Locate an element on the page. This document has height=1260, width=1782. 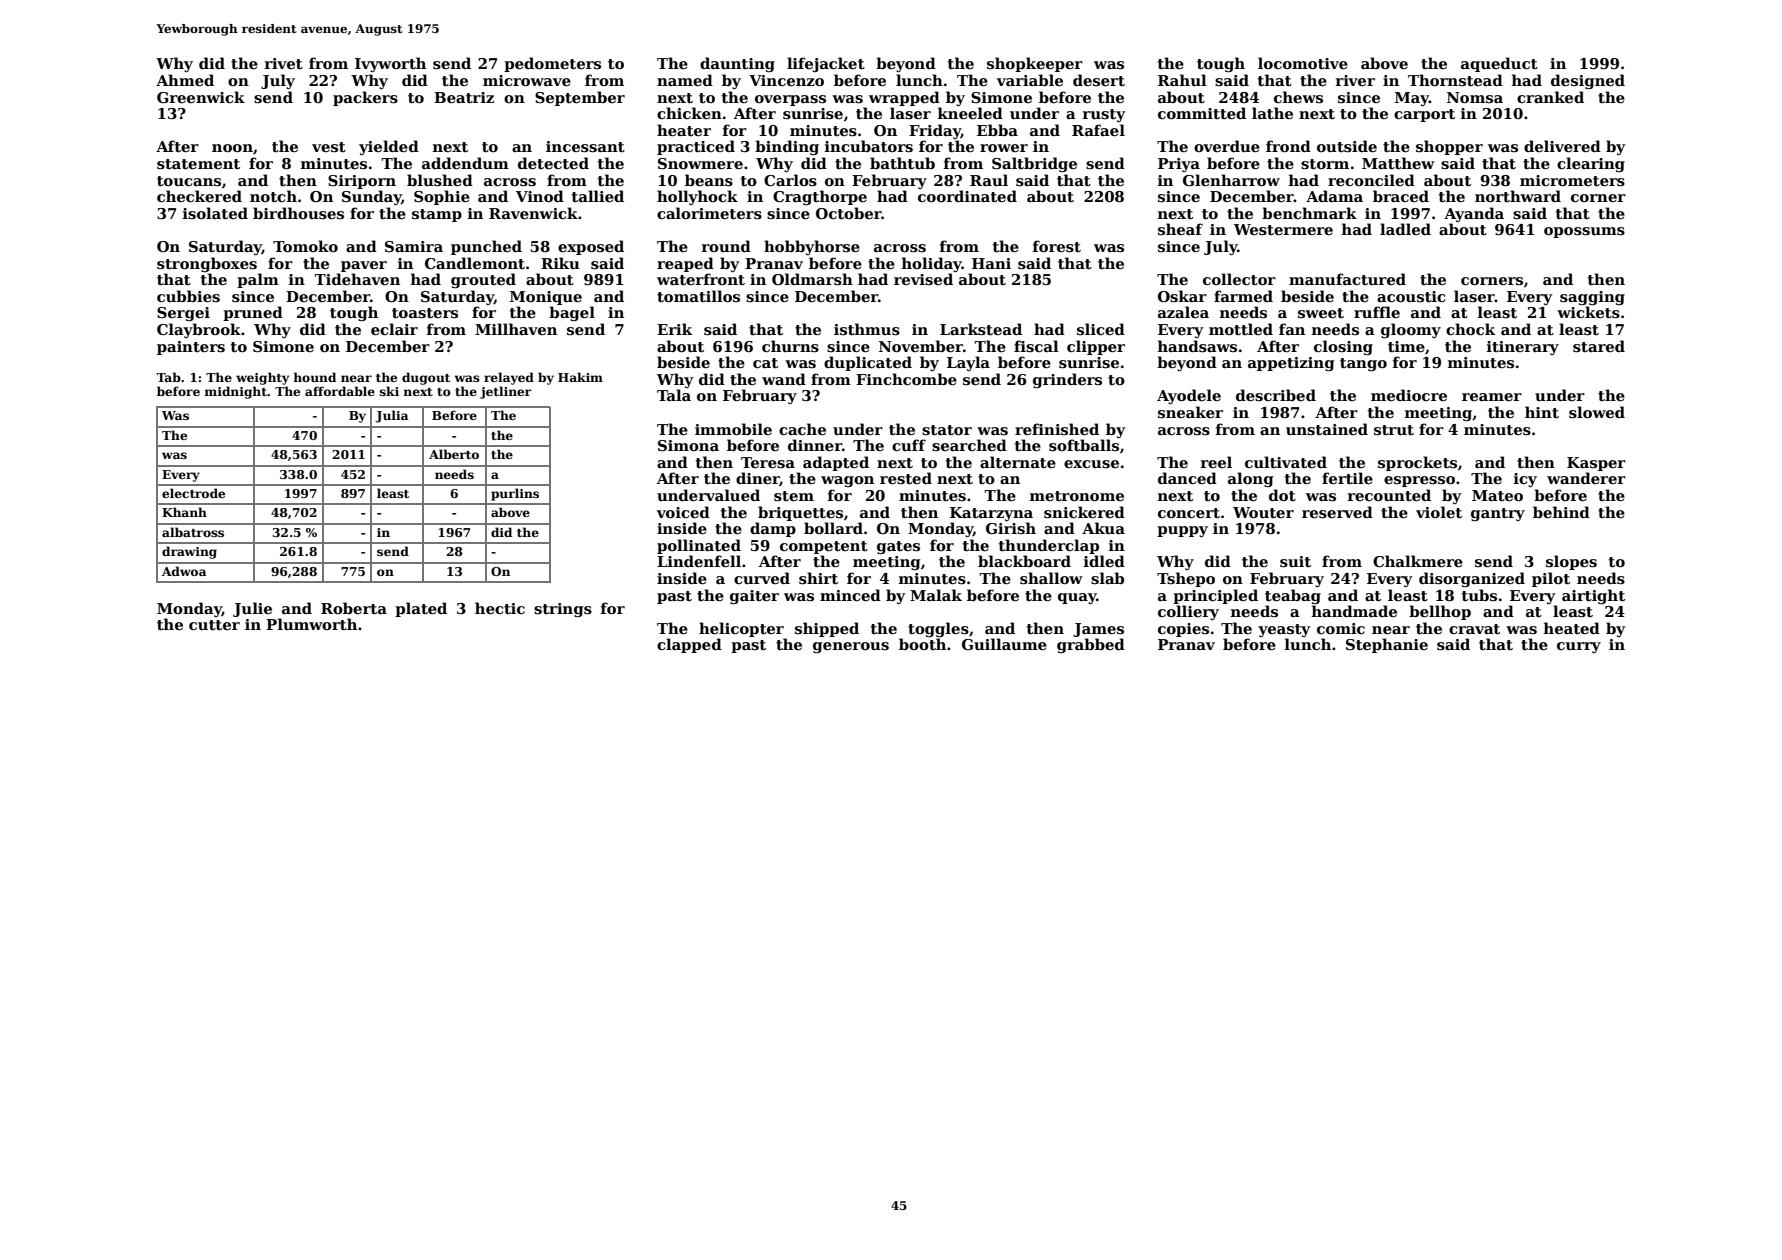
jetliner is located at coordinates (506, 392).
